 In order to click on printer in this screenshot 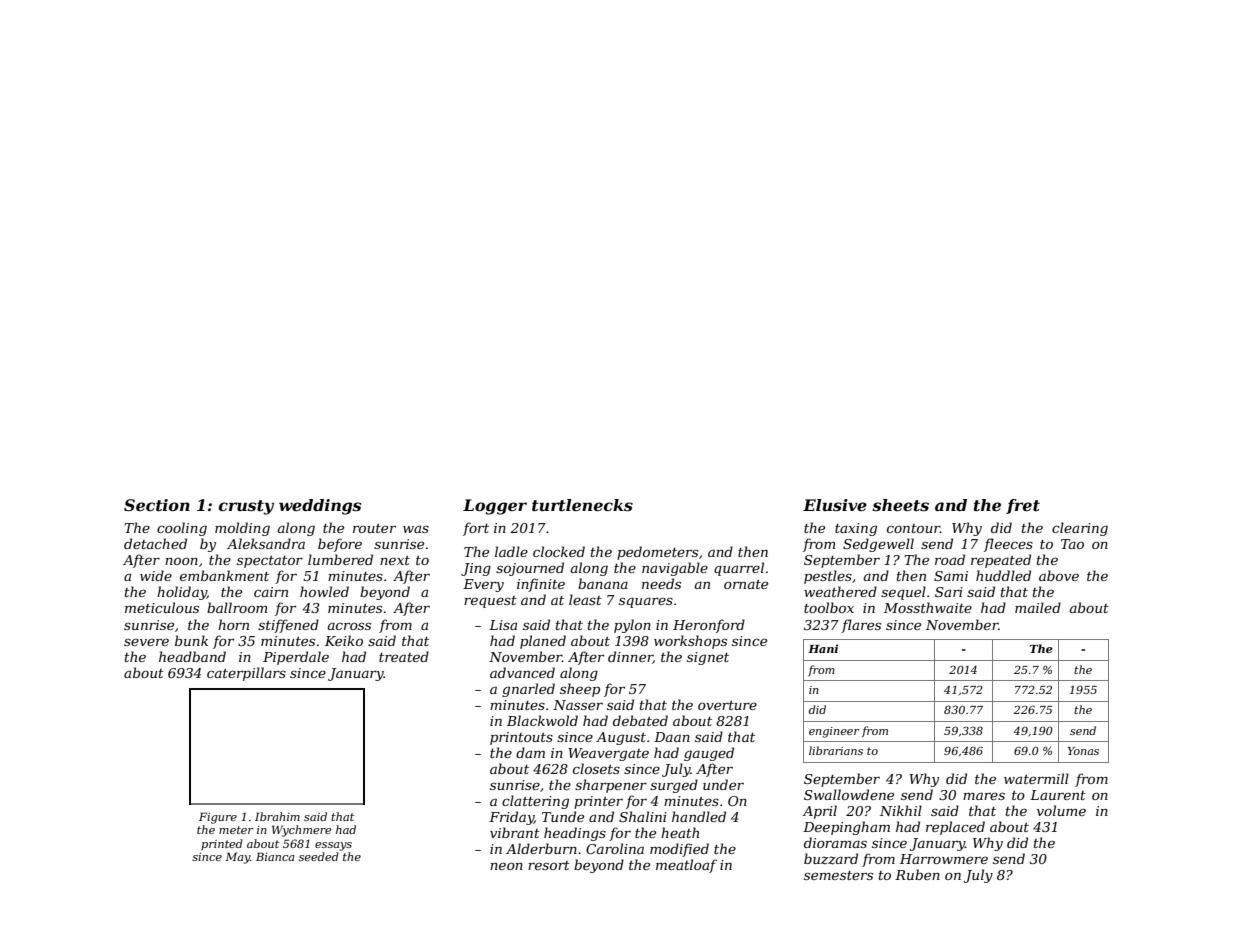, I will do `click(598, 802)`.
